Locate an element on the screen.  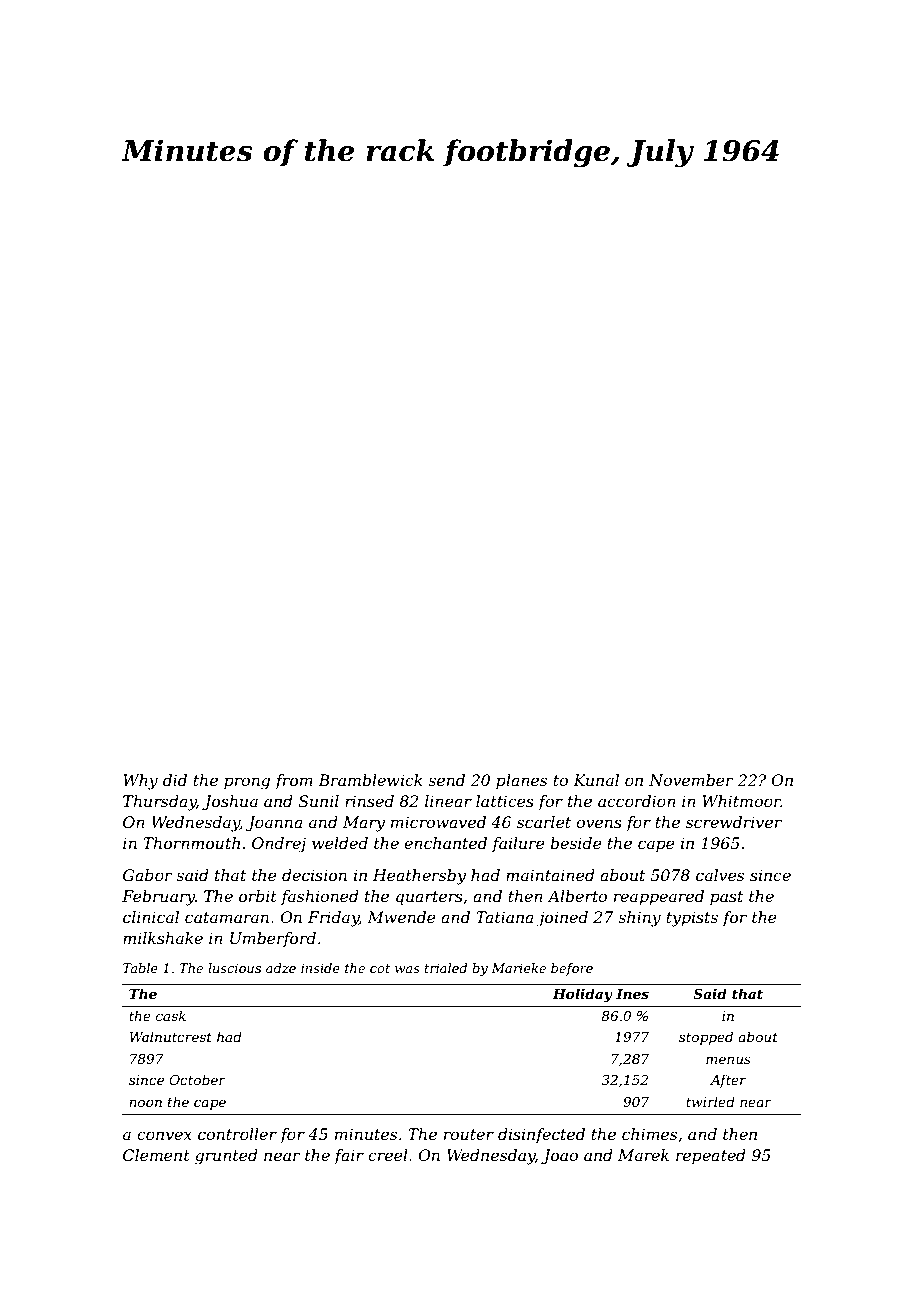
November is located at coordinates (691, 780).
